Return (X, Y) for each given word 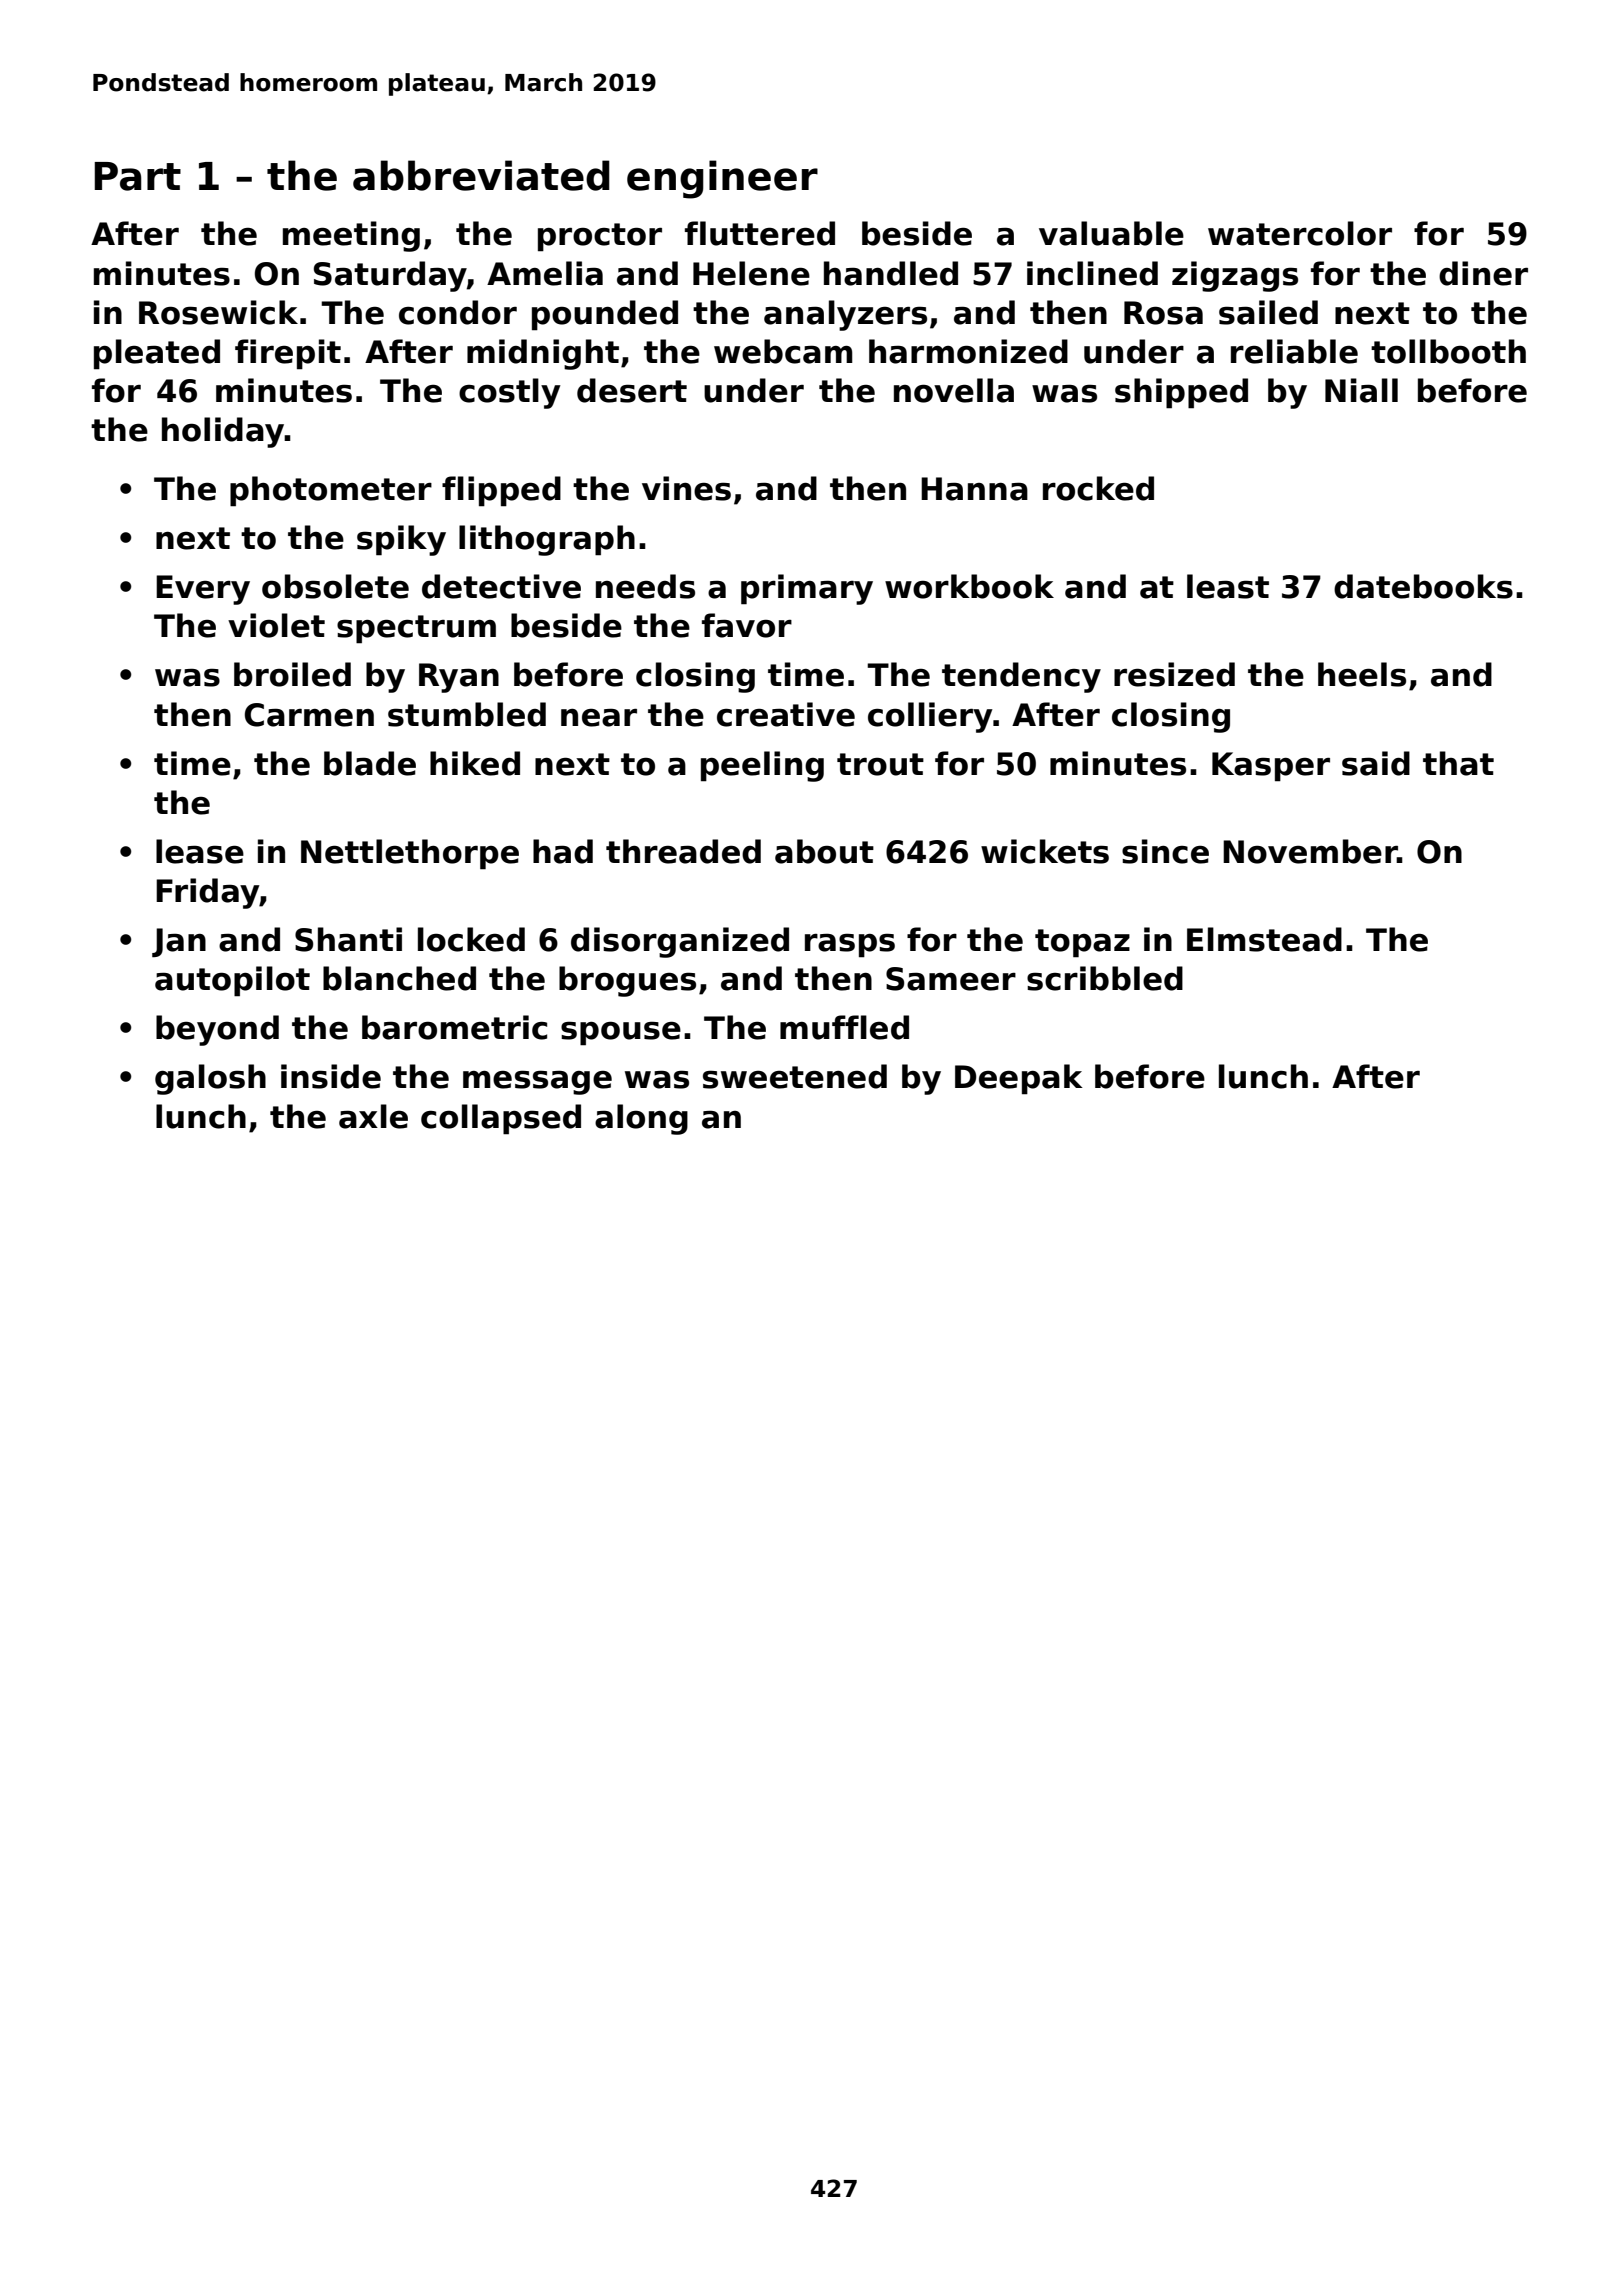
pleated (157, 354)
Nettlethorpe (410, 854)
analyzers (845, 315)
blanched (399, 978)
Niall (1361, 390)
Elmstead (1264, 939)
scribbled (1105, 978)
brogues (627, 981)
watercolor (1300, 233)
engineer (722, 179)
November (1310, 851)
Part (137, 176)
